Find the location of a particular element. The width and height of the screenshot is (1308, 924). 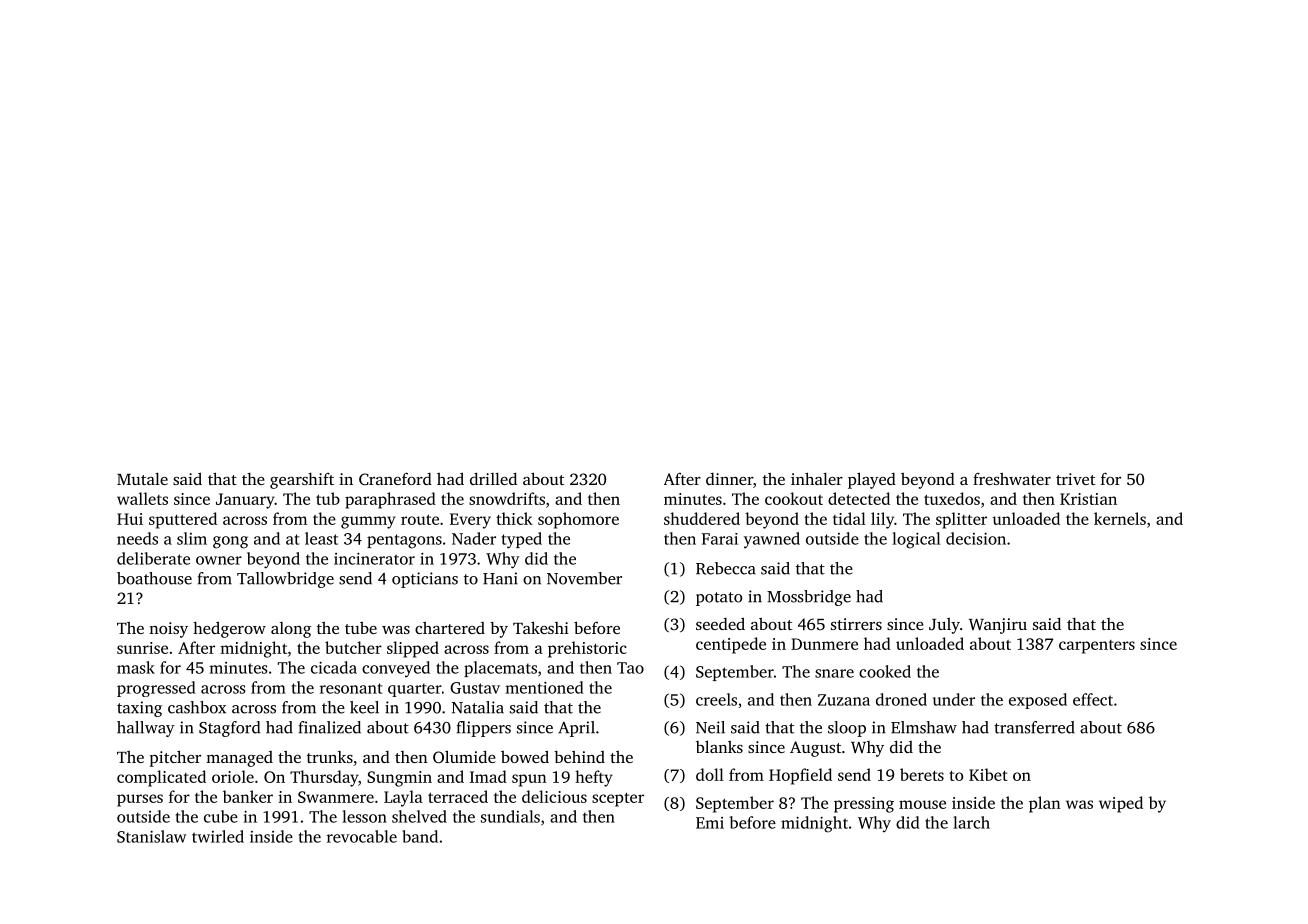

taxing is located at coordinates (139, 709).
